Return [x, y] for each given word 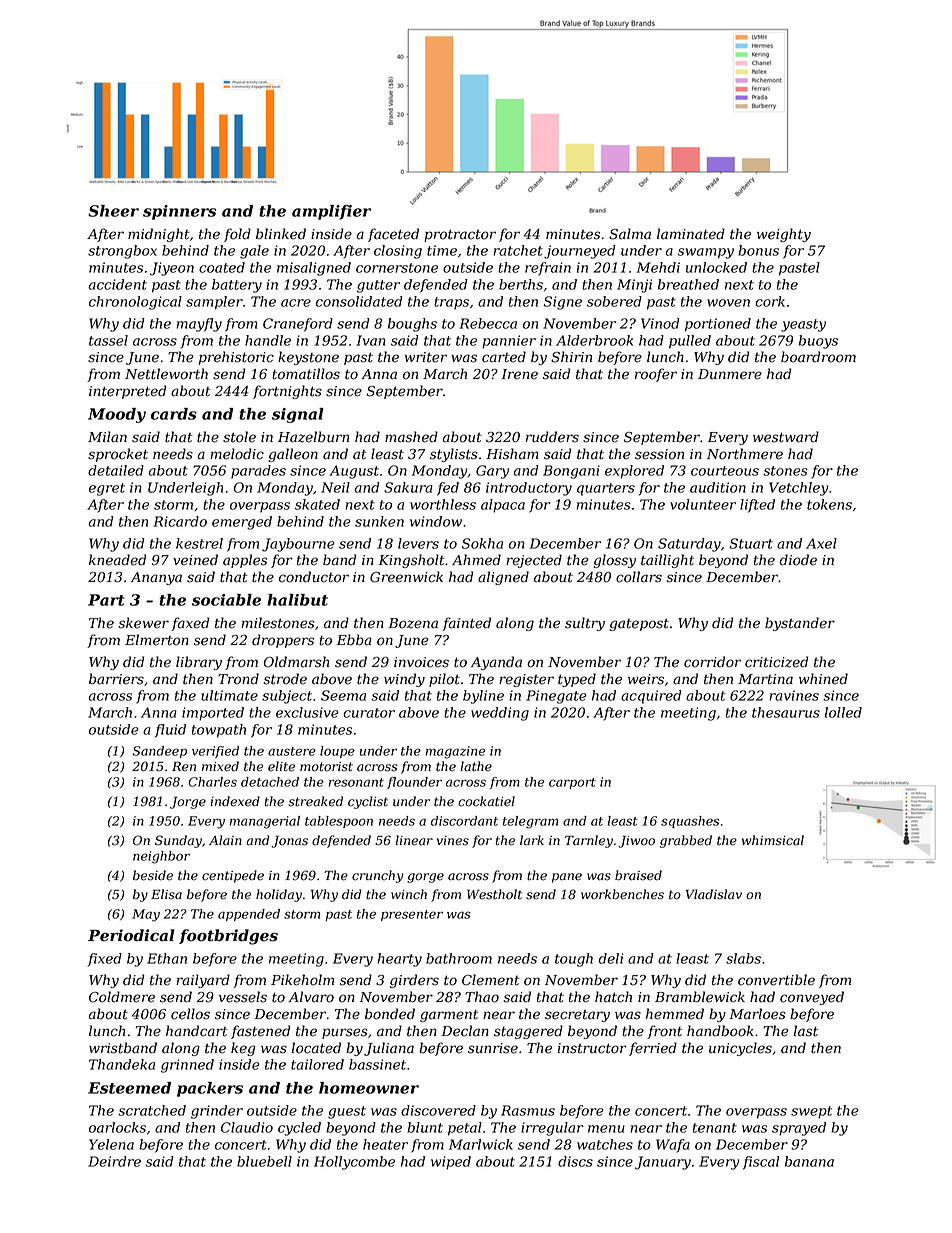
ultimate [229, 695]
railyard [203, 981]
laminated [691, 234]
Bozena [413, 623]
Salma [630, 234]
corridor [712, 662]
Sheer [113, 211]
